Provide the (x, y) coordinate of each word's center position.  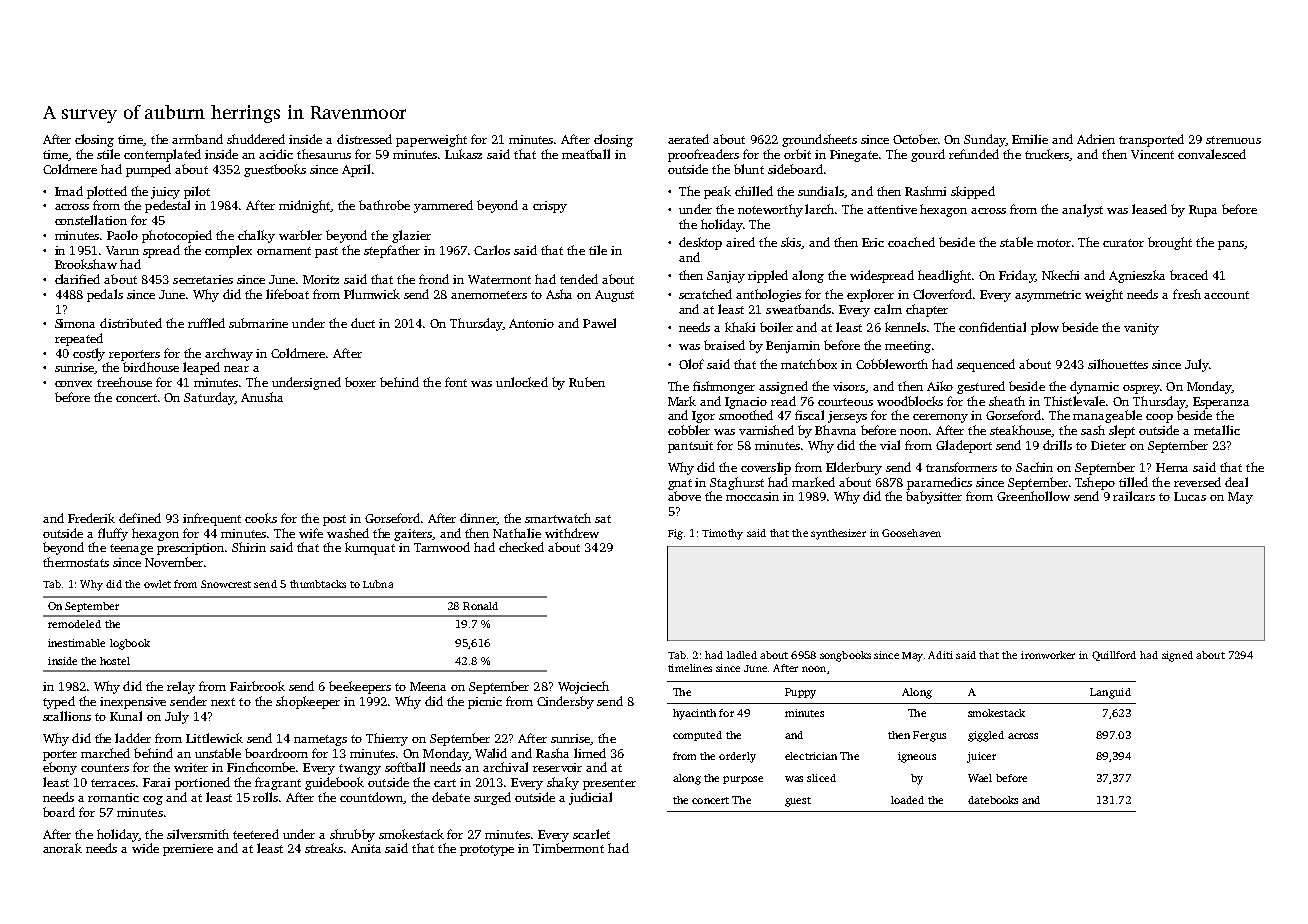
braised (724, 345)
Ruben (587, 382)
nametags (320, 740)
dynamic (1094, 387)
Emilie (1030, 139)
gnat (680, 484)
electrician (811, 756)
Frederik (91, 518)
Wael (980, 778)
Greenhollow (1033, 496)
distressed (364, 139)
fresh (1187, 294)
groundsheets (819, 140)
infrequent (212, 519)
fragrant (278, 783)
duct (363, 323)
